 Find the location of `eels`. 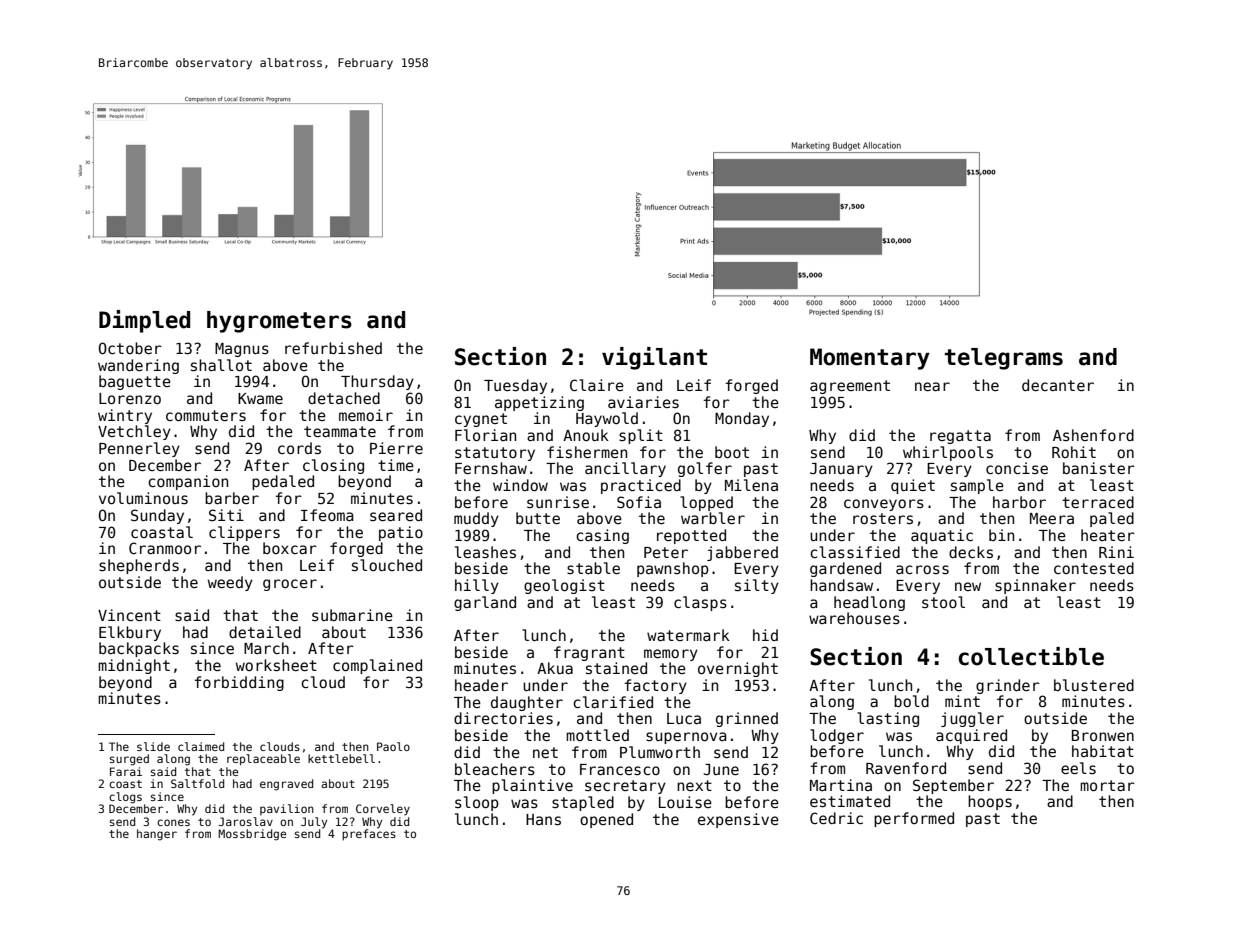

eels is located at coordinates (1078, 768).
